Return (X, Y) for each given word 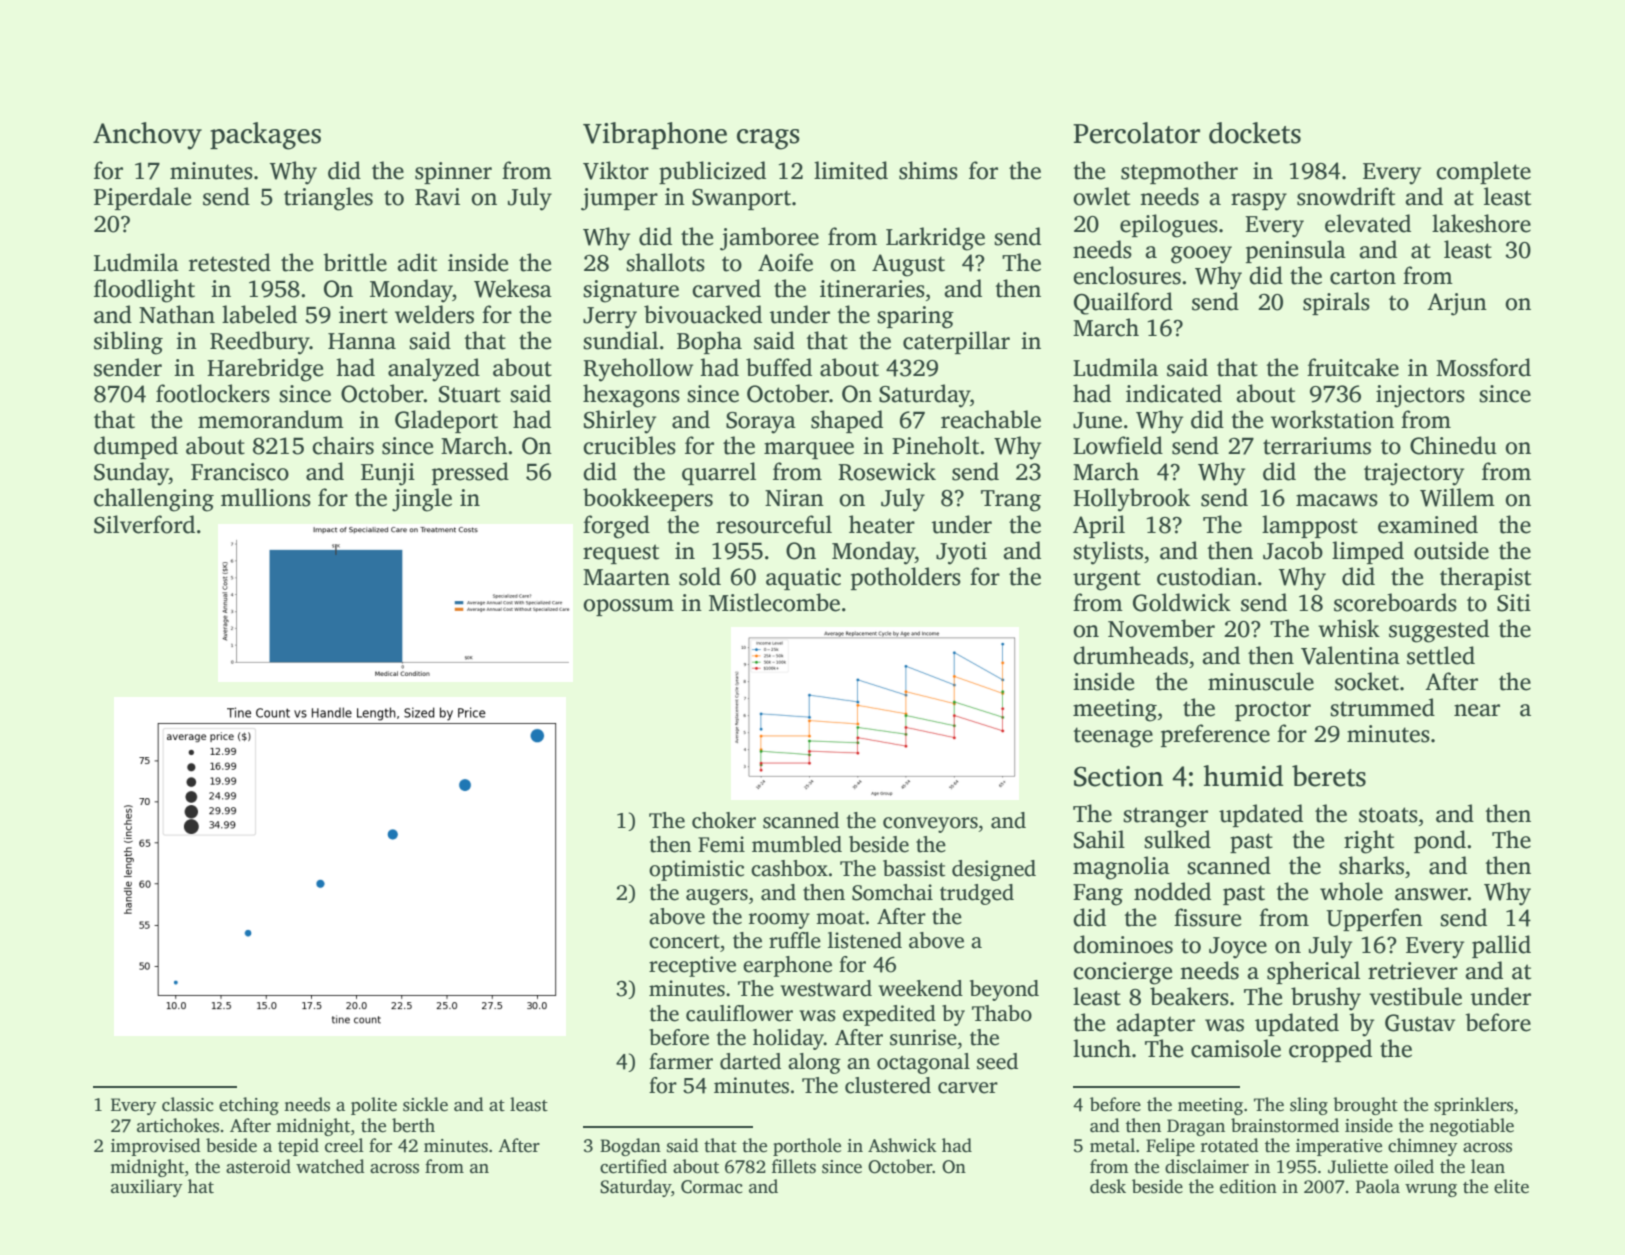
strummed (1382, 707)
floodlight (144, 291)
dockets (1255, 133)
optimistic (696, 870)
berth (413, 1125)
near (1477, 710)
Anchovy (147, 136)
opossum (628, 607)
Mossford (1483, 367)
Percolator (1136, 133)
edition (1248, 1186)
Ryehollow (638, 370)
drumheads (1130, 655)
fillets (794, 1166)
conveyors (930, 825)
